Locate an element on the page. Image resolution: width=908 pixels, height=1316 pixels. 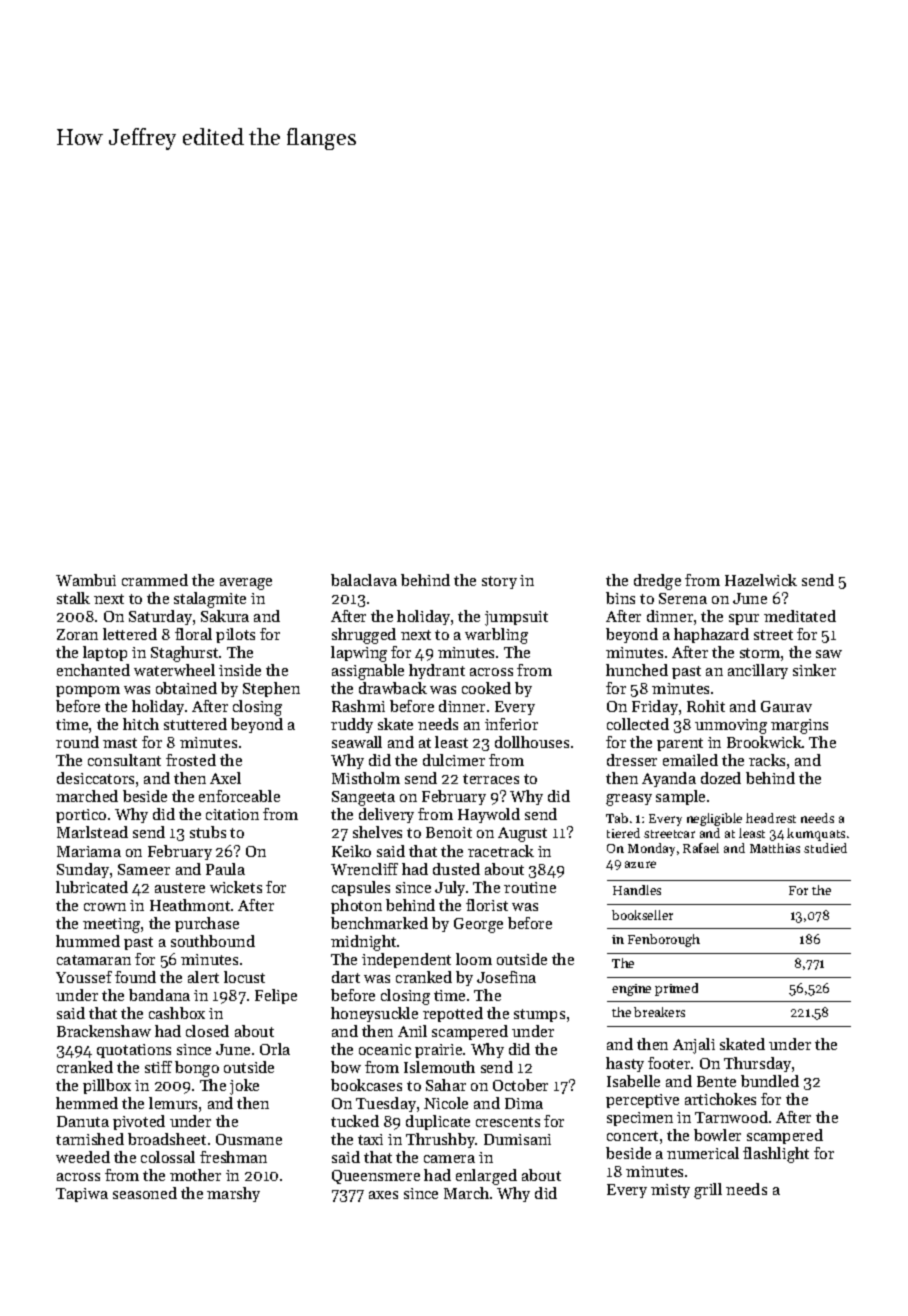
delivery is located at coordinates (386, 815).
